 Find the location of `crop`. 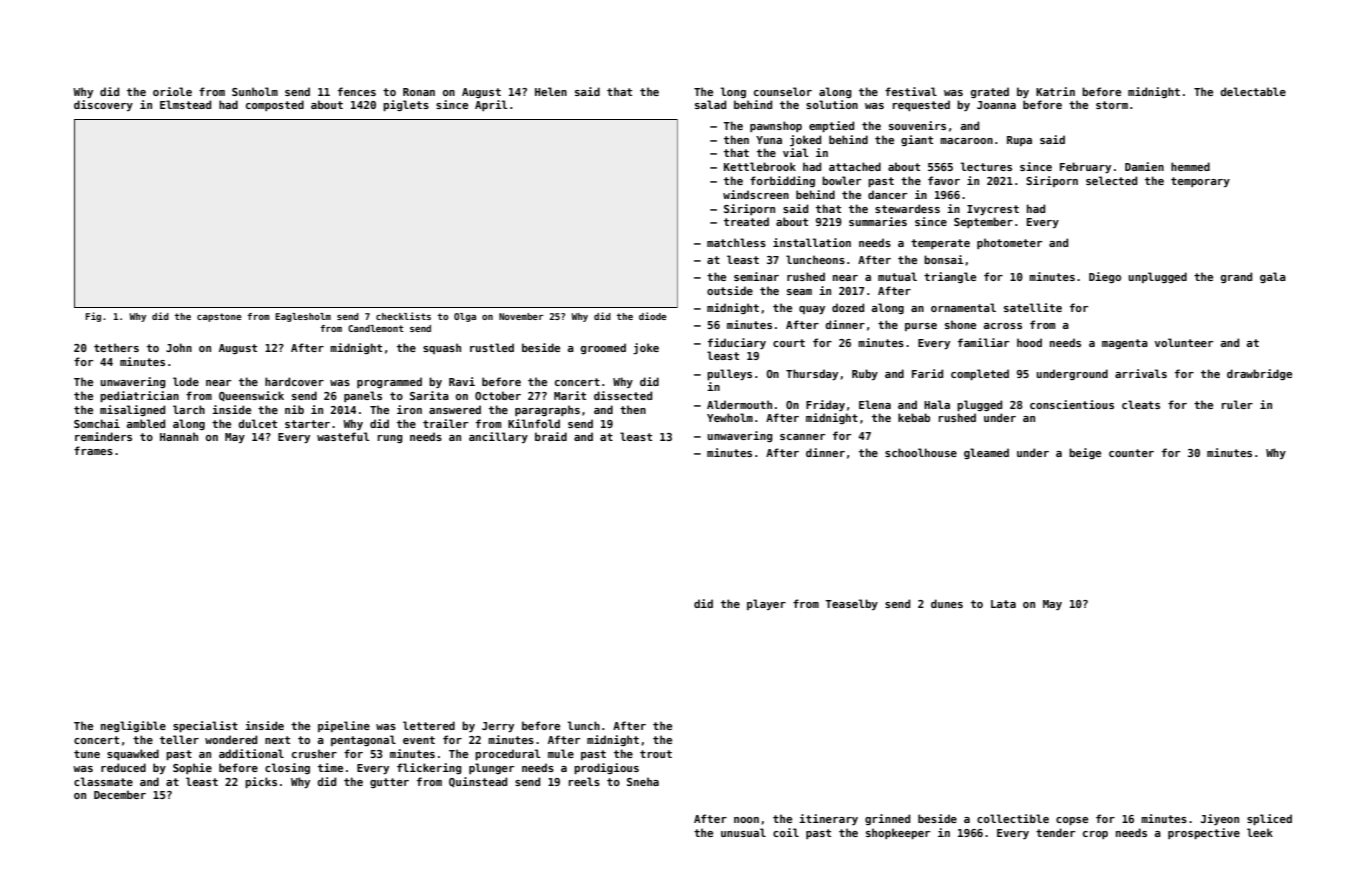

crop is located at coordinates (1095, 835).
